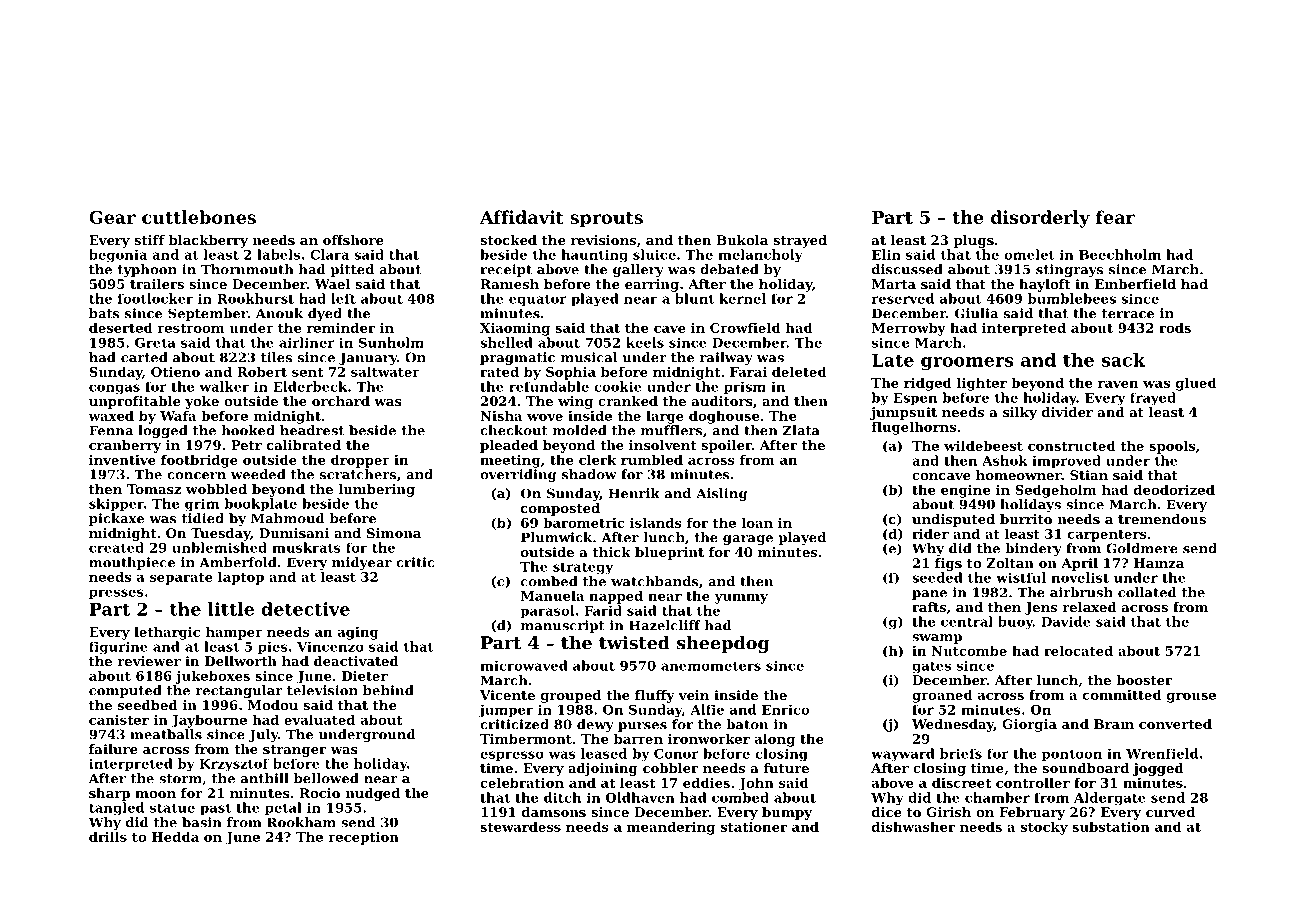 The image size is (1308, 924). What do you see at coordinates (116, 809) in the document?
I see `tangled` at bounding box center [116, 809].
